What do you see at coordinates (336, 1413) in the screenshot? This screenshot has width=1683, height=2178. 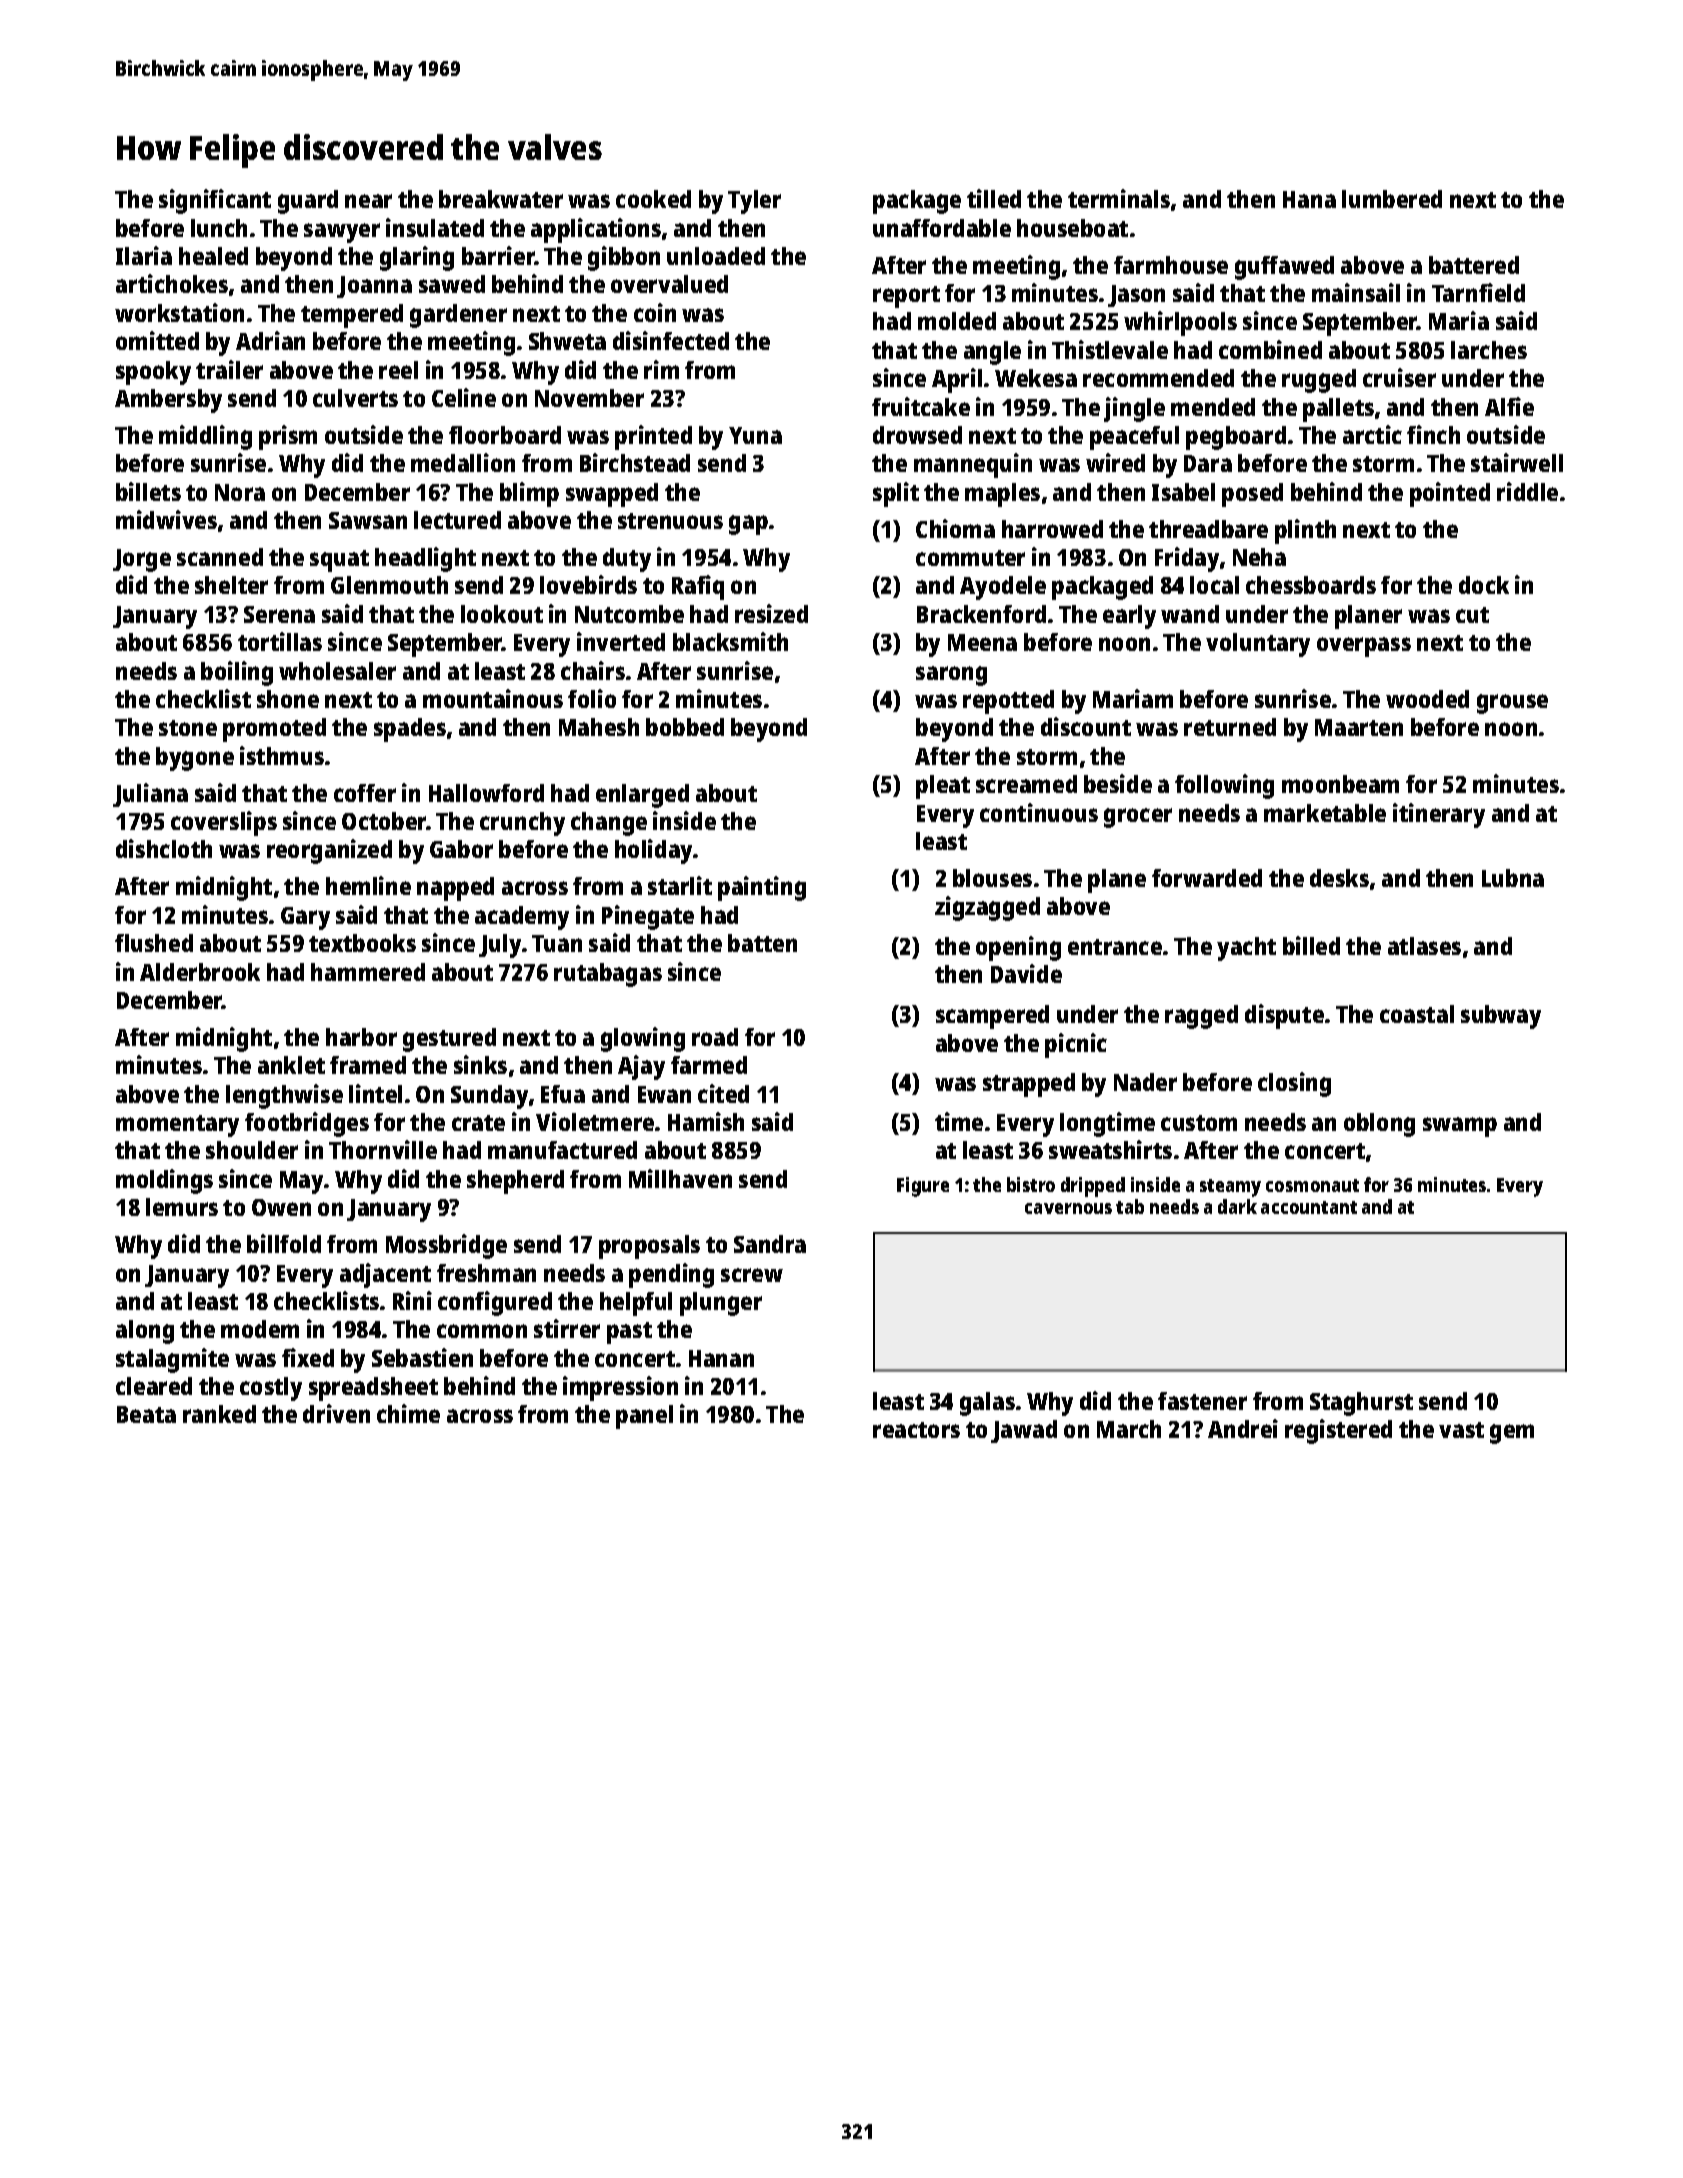 I see `driven` at bounding box center [336, 1413].
